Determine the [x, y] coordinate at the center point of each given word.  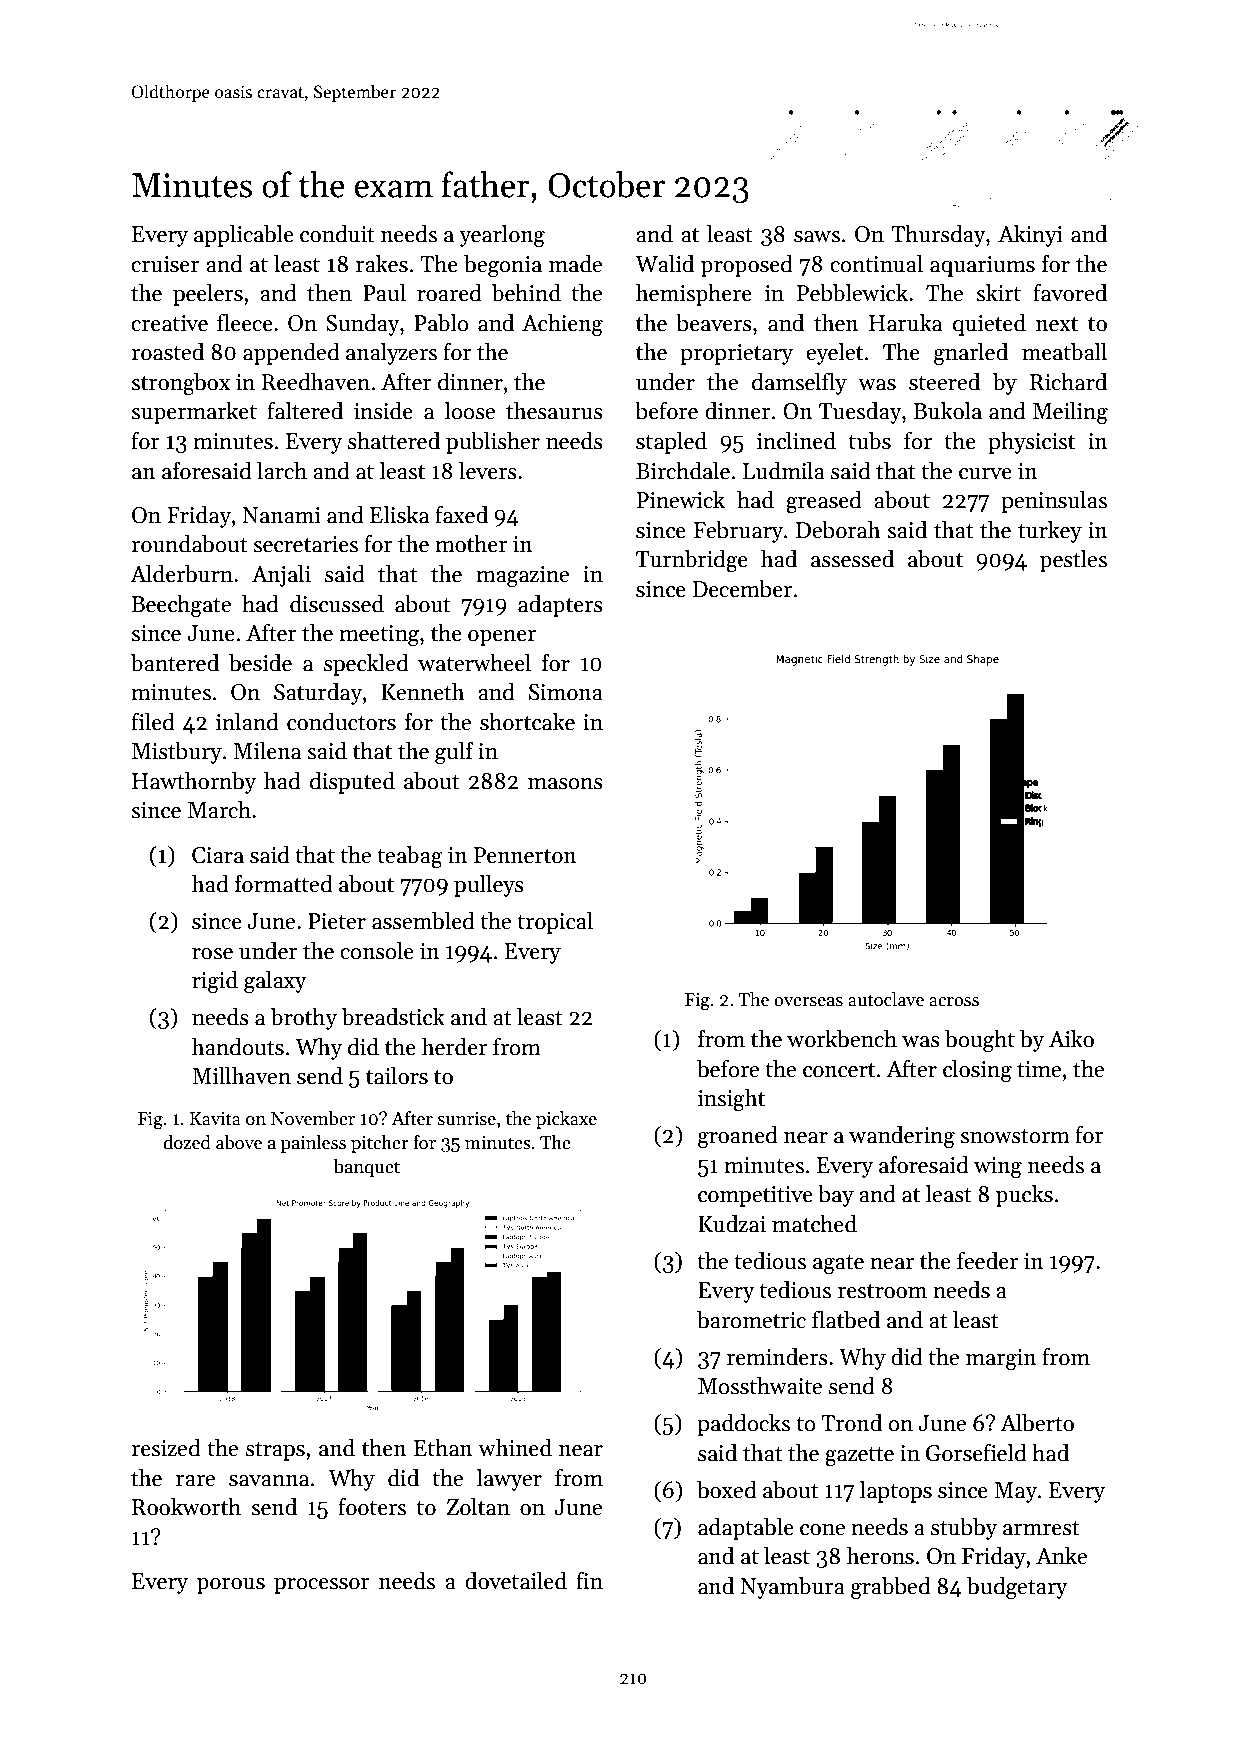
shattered [394, 441]
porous [231, 1586]
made [575, 264]
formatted [284, 884]
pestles [1073, 561]
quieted [989, 325]
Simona [566, 692]
